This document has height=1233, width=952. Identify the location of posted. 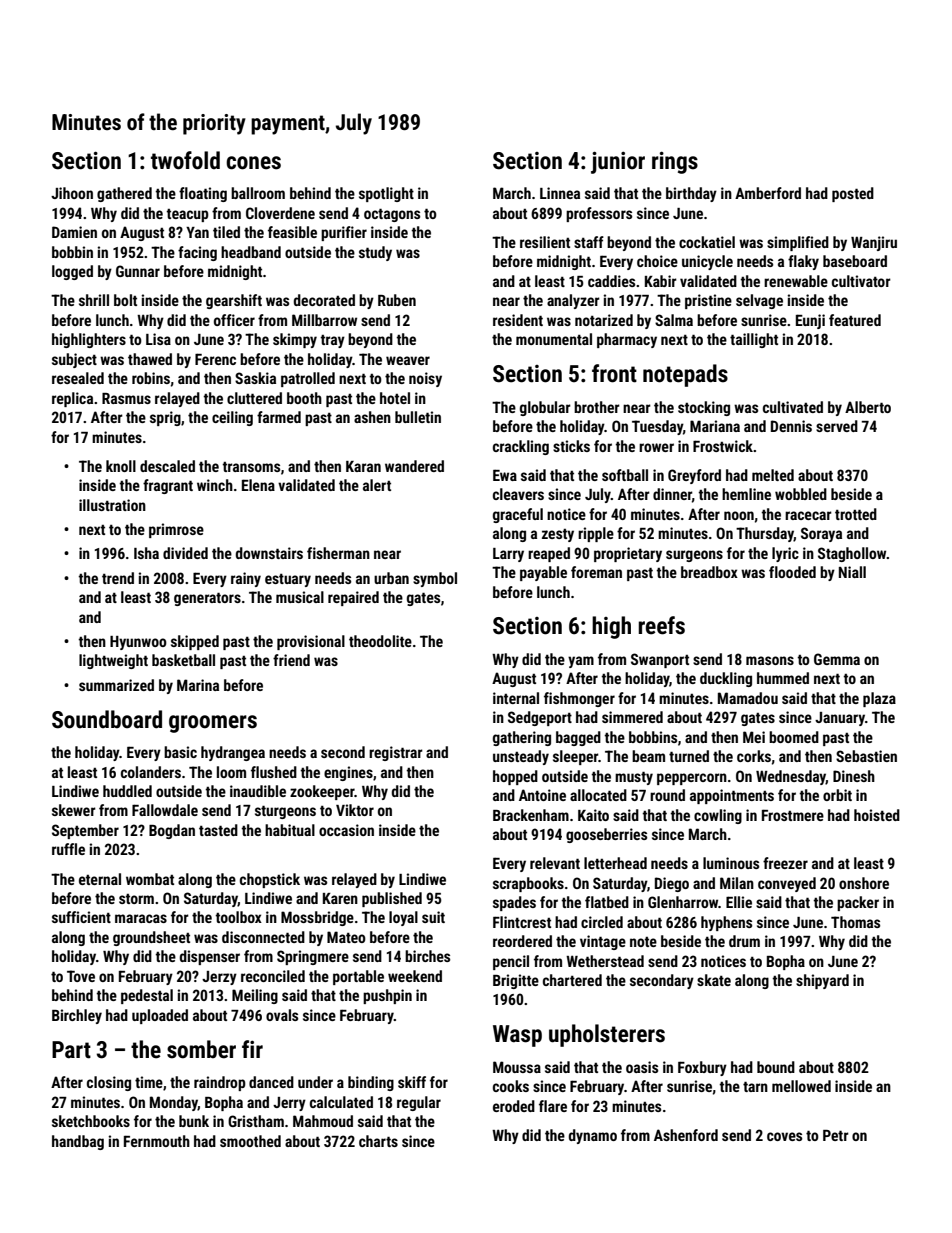
(853, 194).
